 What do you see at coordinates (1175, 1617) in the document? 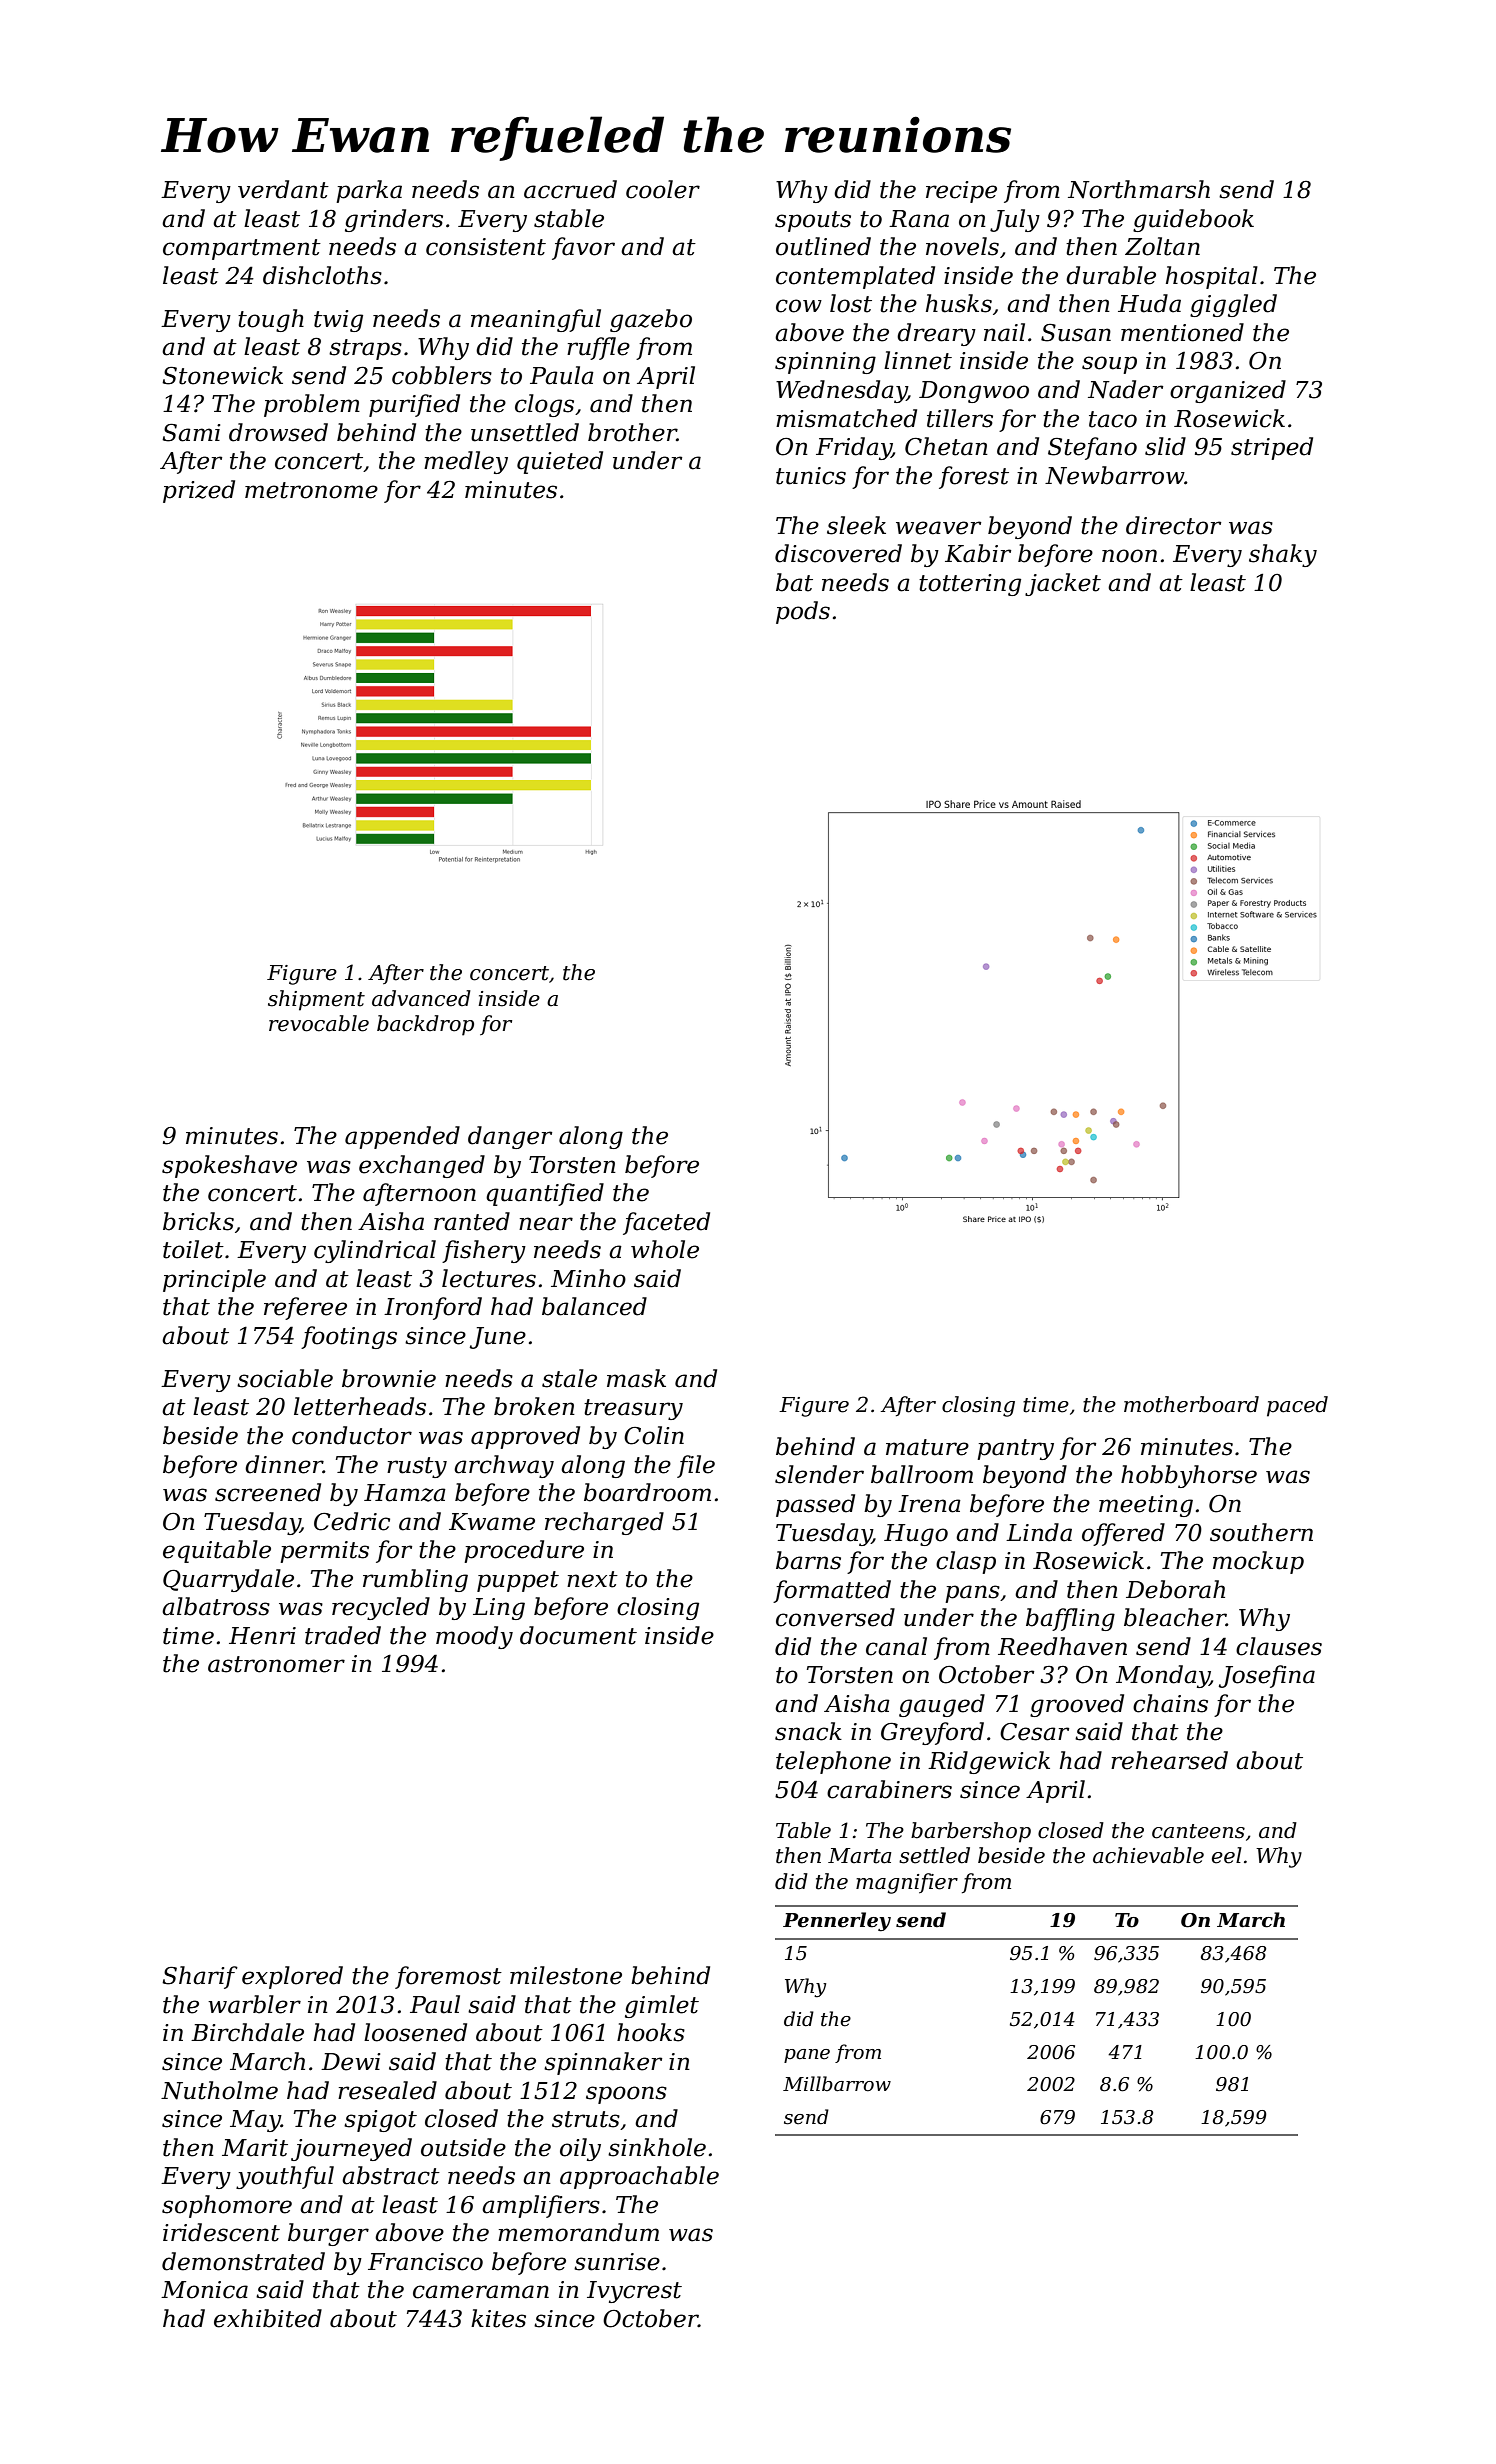
I see `bleacher` at bounding box center [1175, 1617].
